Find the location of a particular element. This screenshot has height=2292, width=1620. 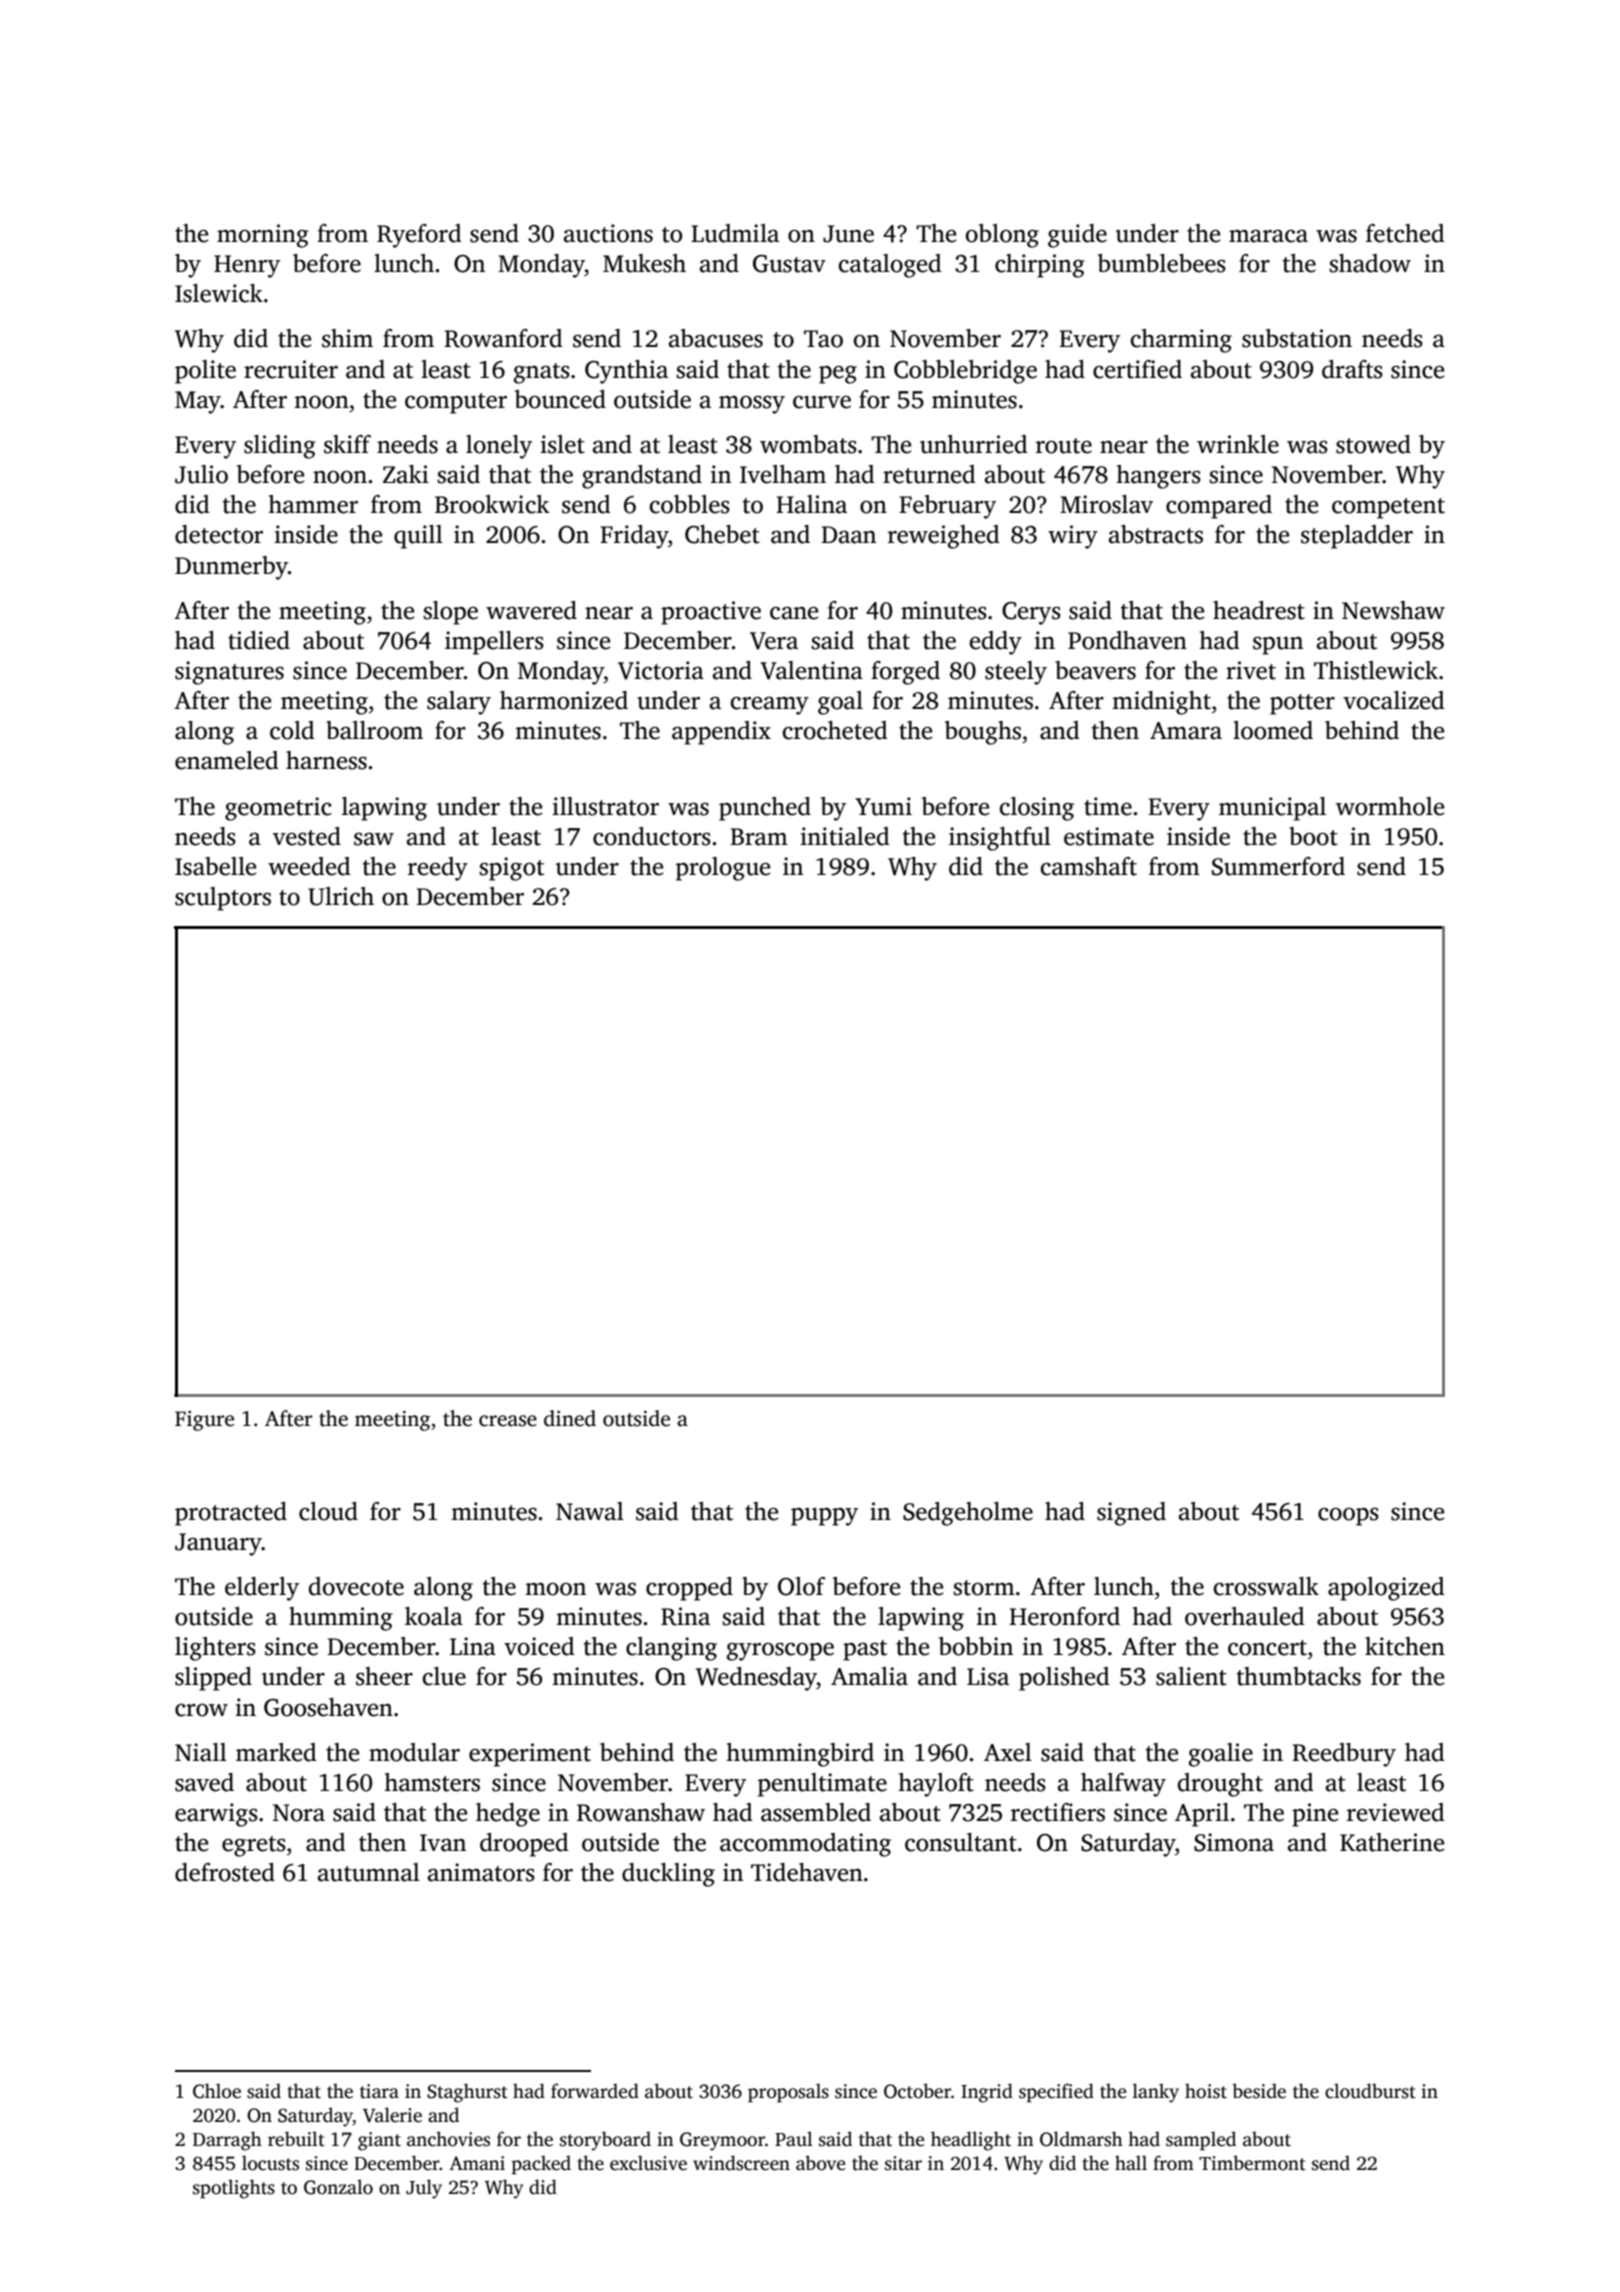

stepladder is located at coordinates (1357, 537).
